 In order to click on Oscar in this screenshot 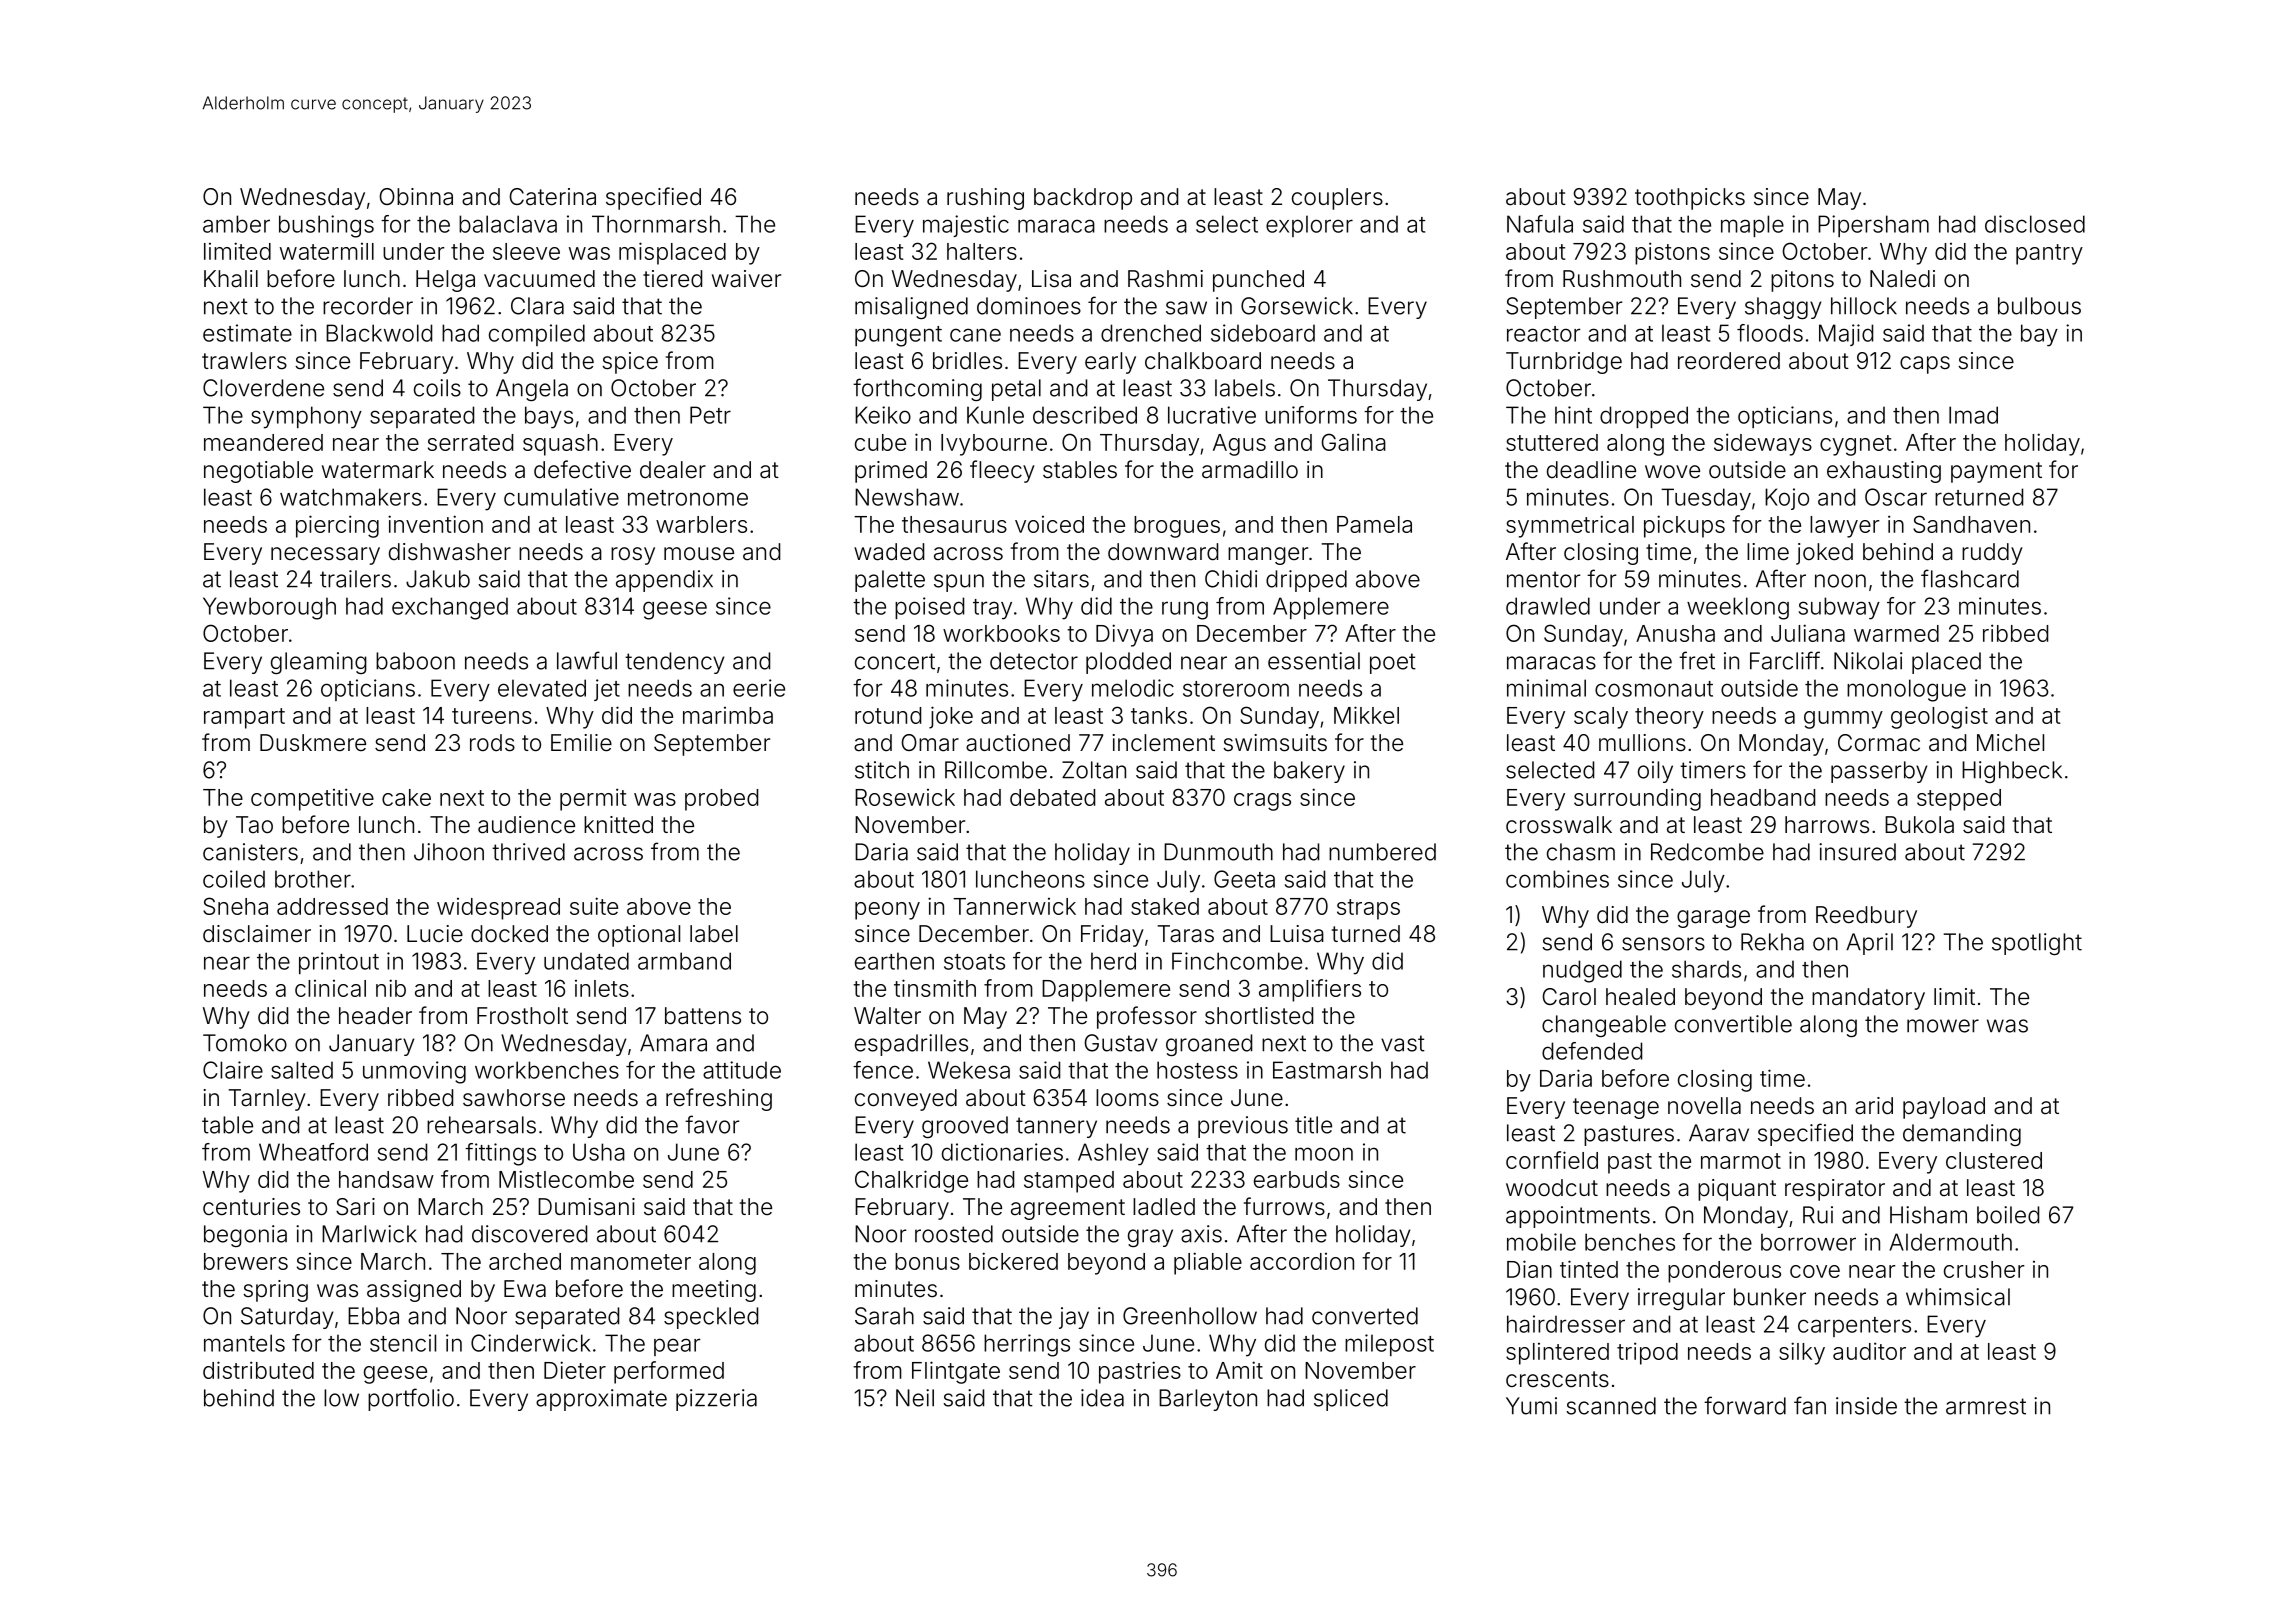, I will do `click(1896, 497)`.
